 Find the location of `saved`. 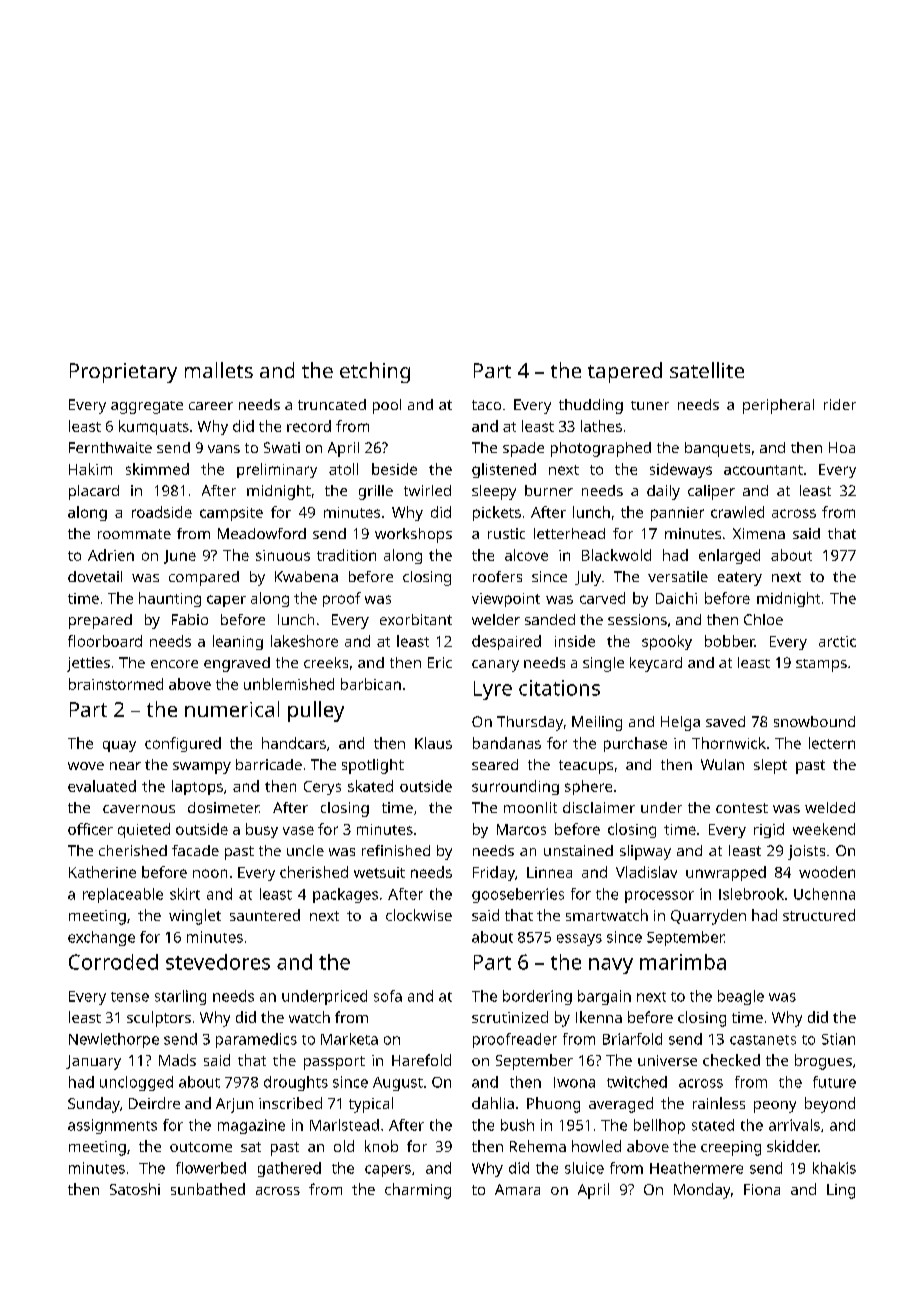

saved is located at coordinates (725, 721).
